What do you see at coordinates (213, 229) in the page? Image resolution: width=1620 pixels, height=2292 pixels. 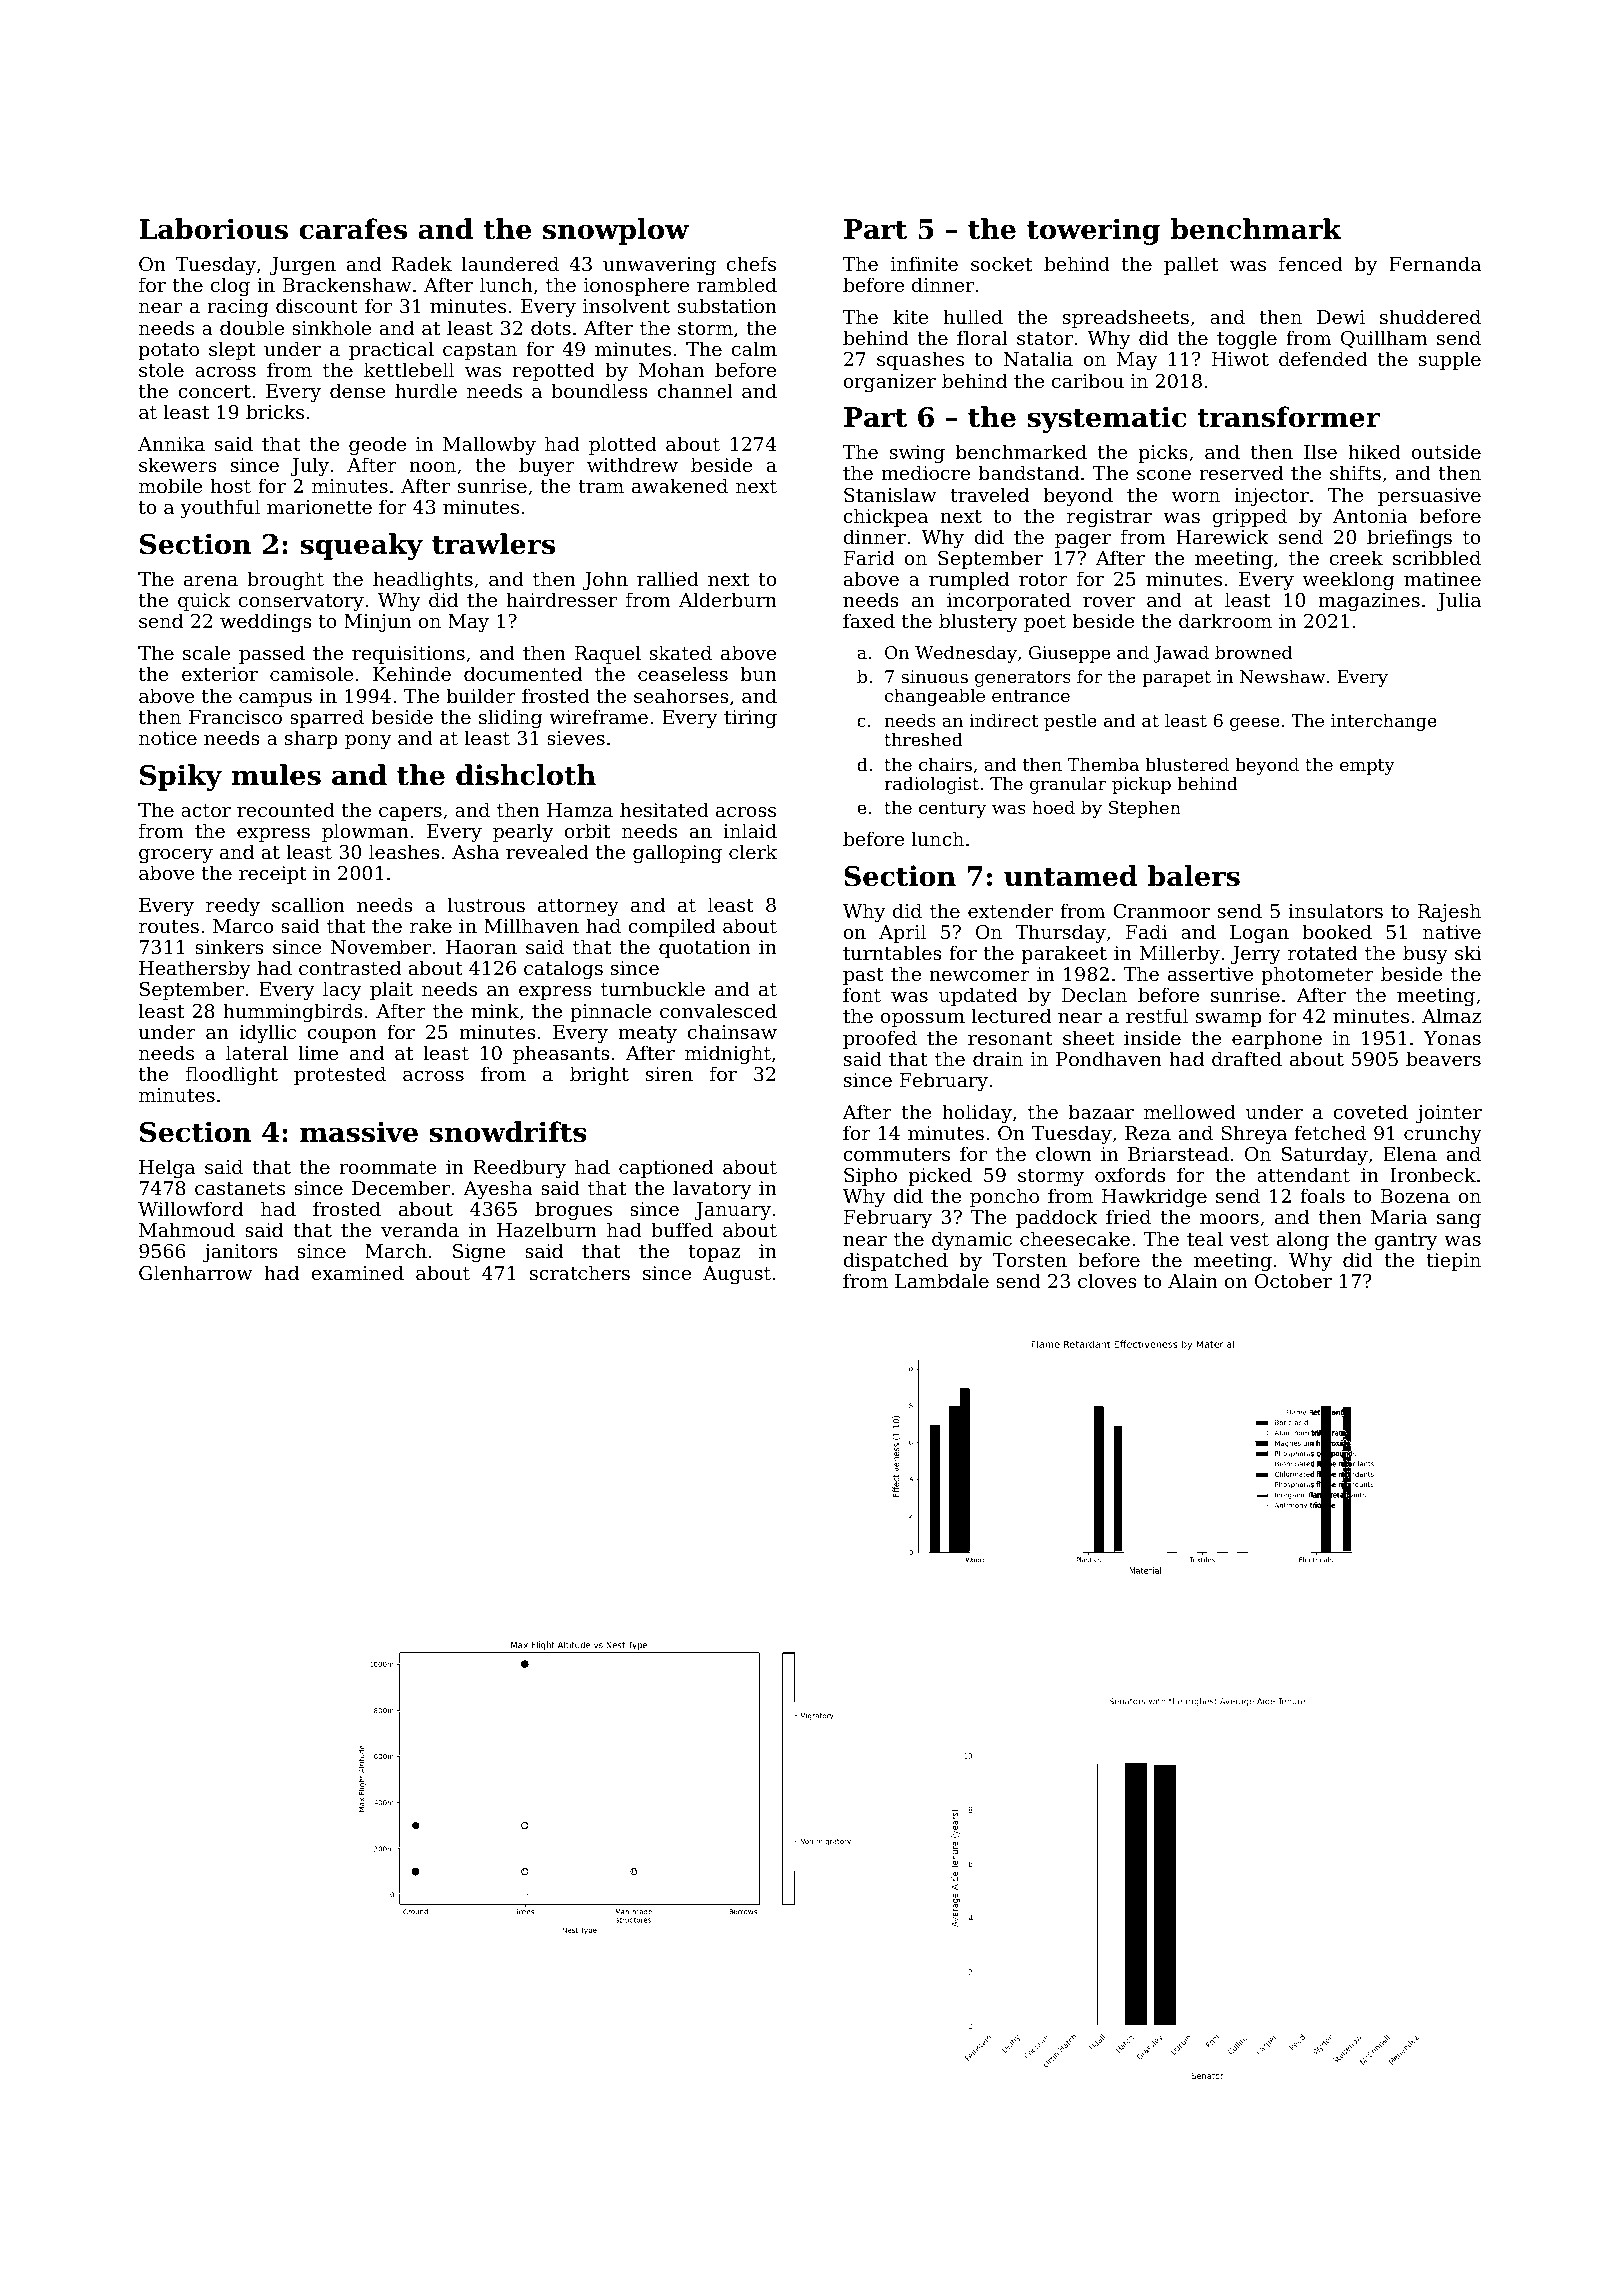 I see `Laborious` at bounding box center [213, 229].
